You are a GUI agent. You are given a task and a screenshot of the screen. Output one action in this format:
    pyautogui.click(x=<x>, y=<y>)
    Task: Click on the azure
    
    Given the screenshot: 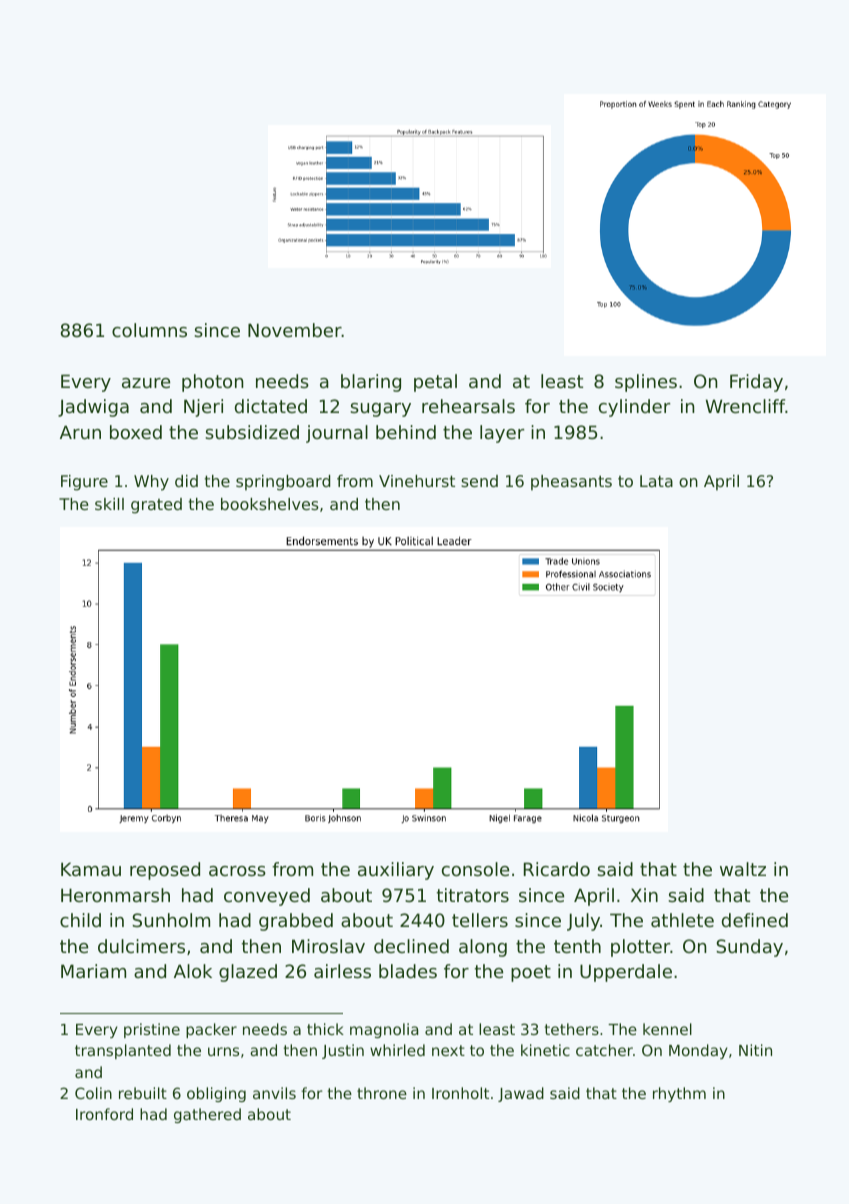 What is the action you would take?
    pyautogui.click(x=146, y=383)
